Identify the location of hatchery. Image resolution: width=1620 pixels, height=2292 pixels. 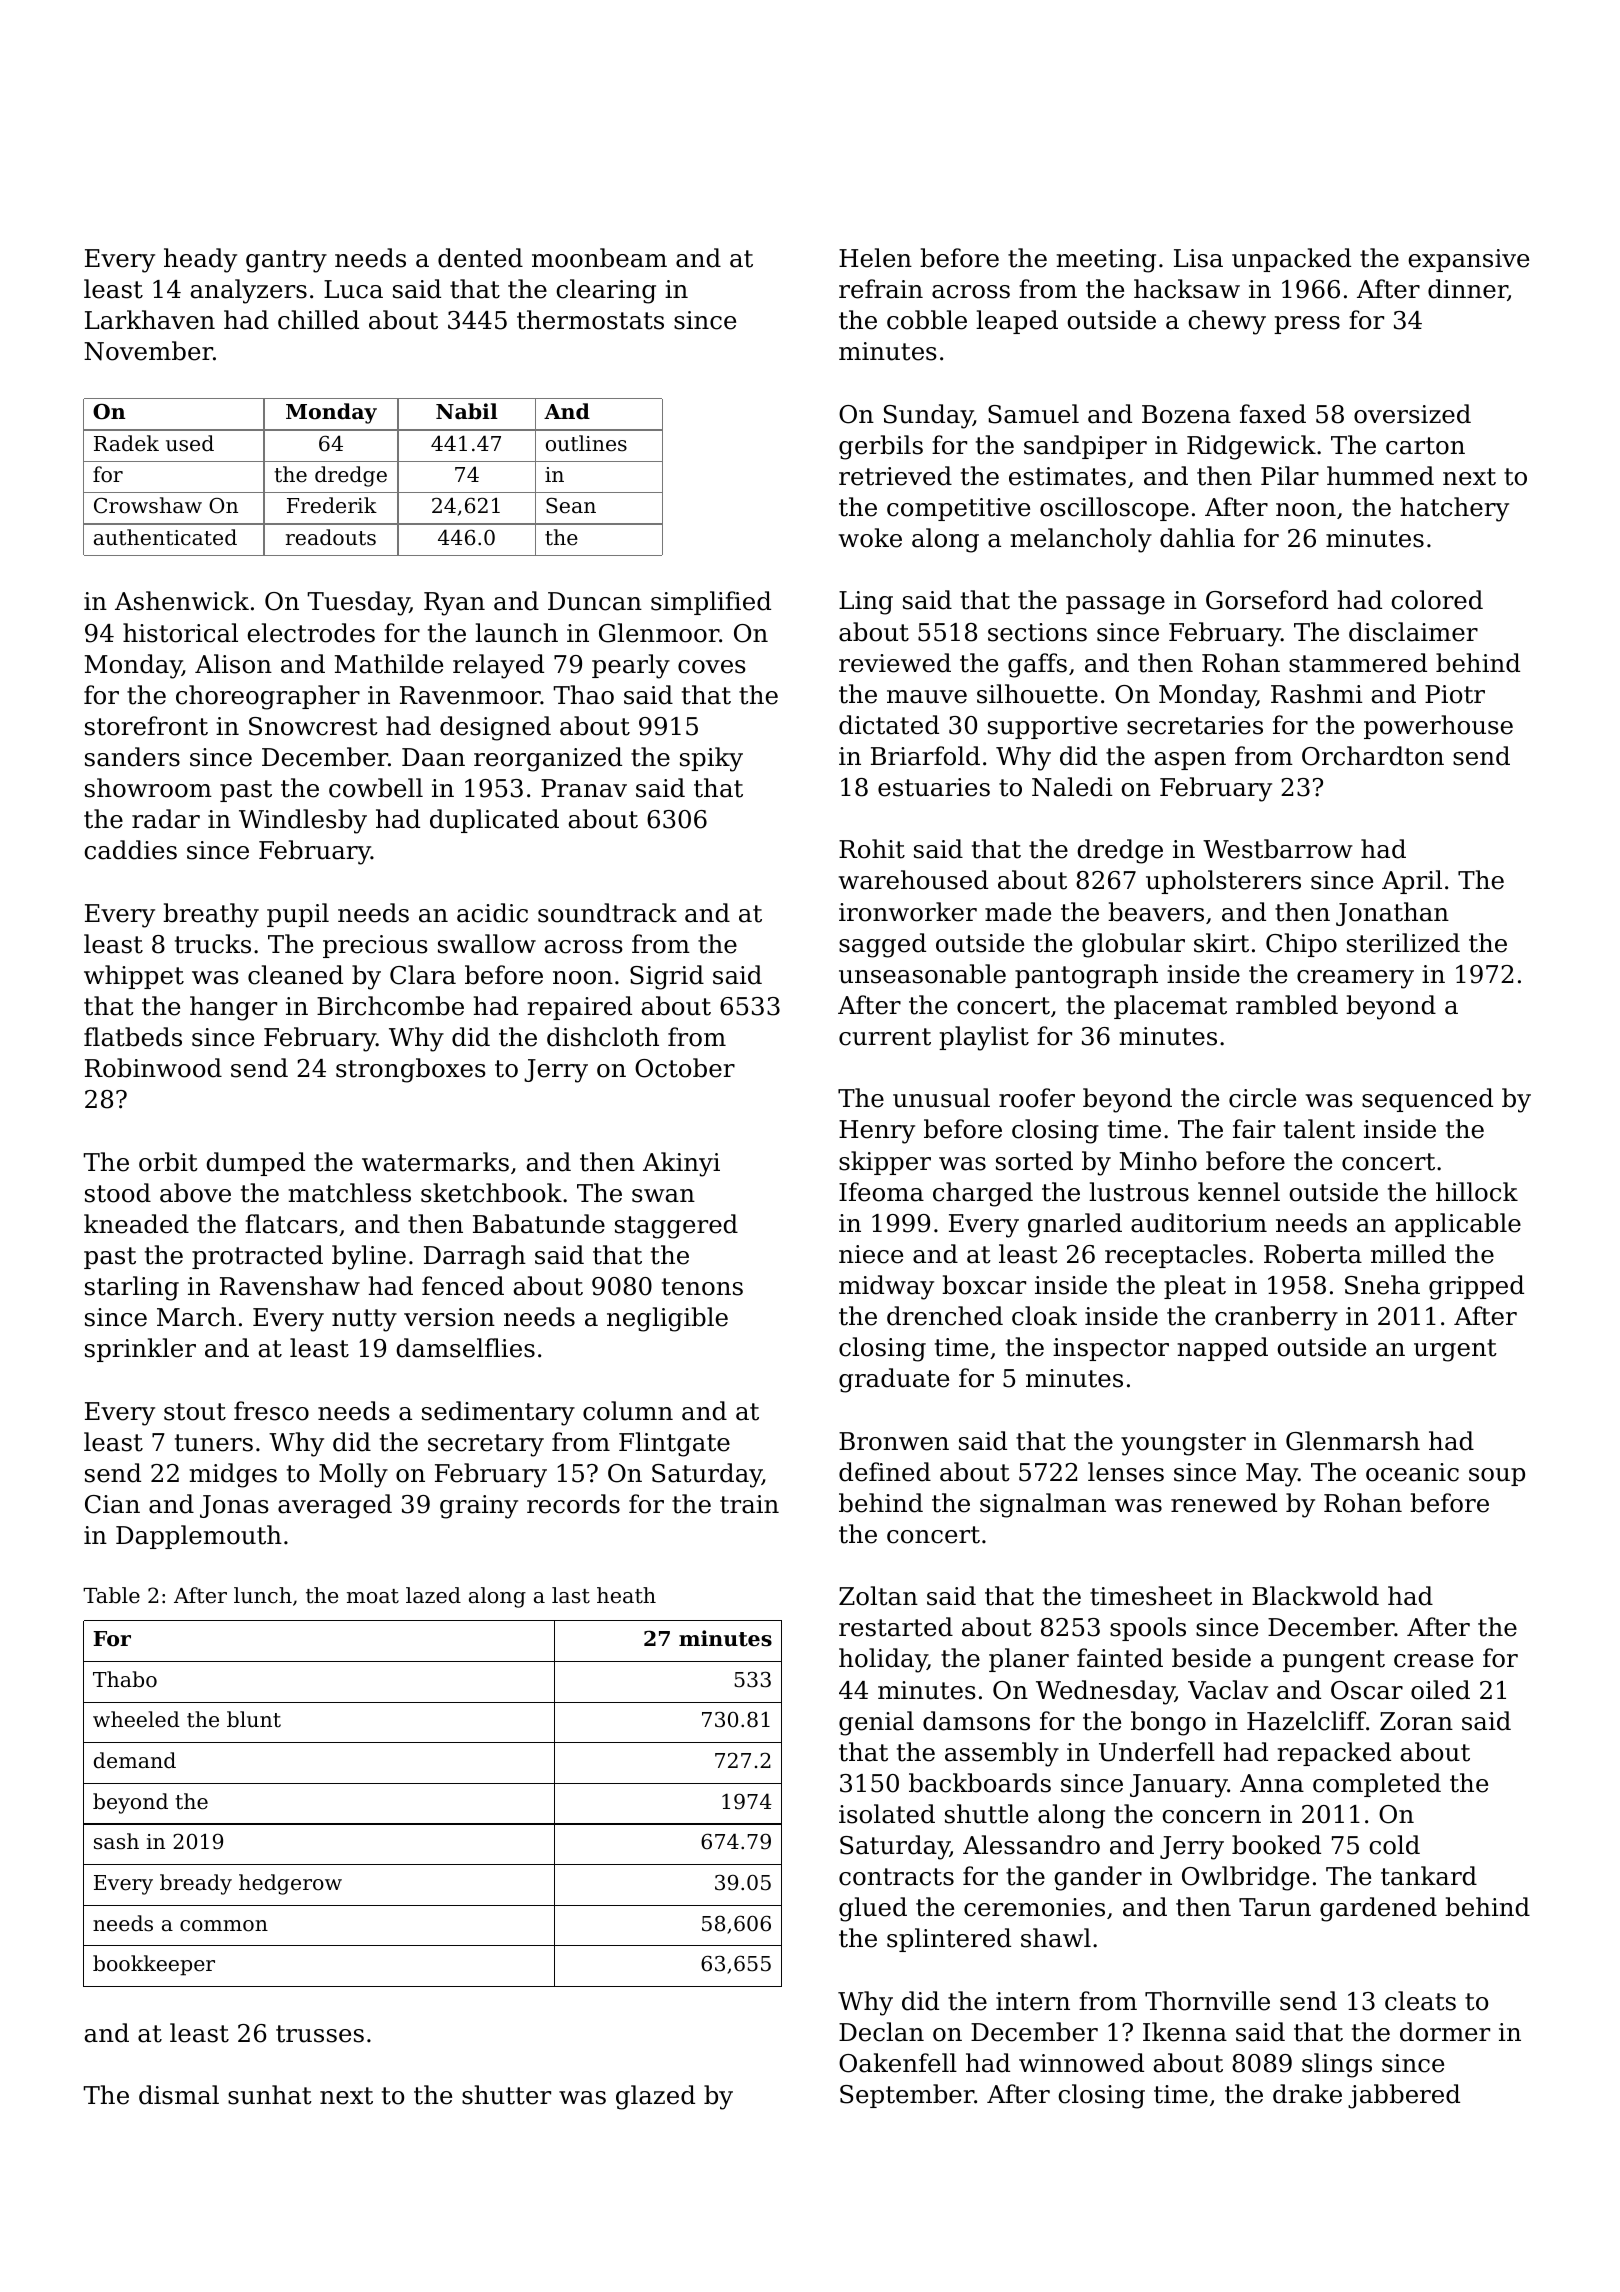
(1455, 509).
